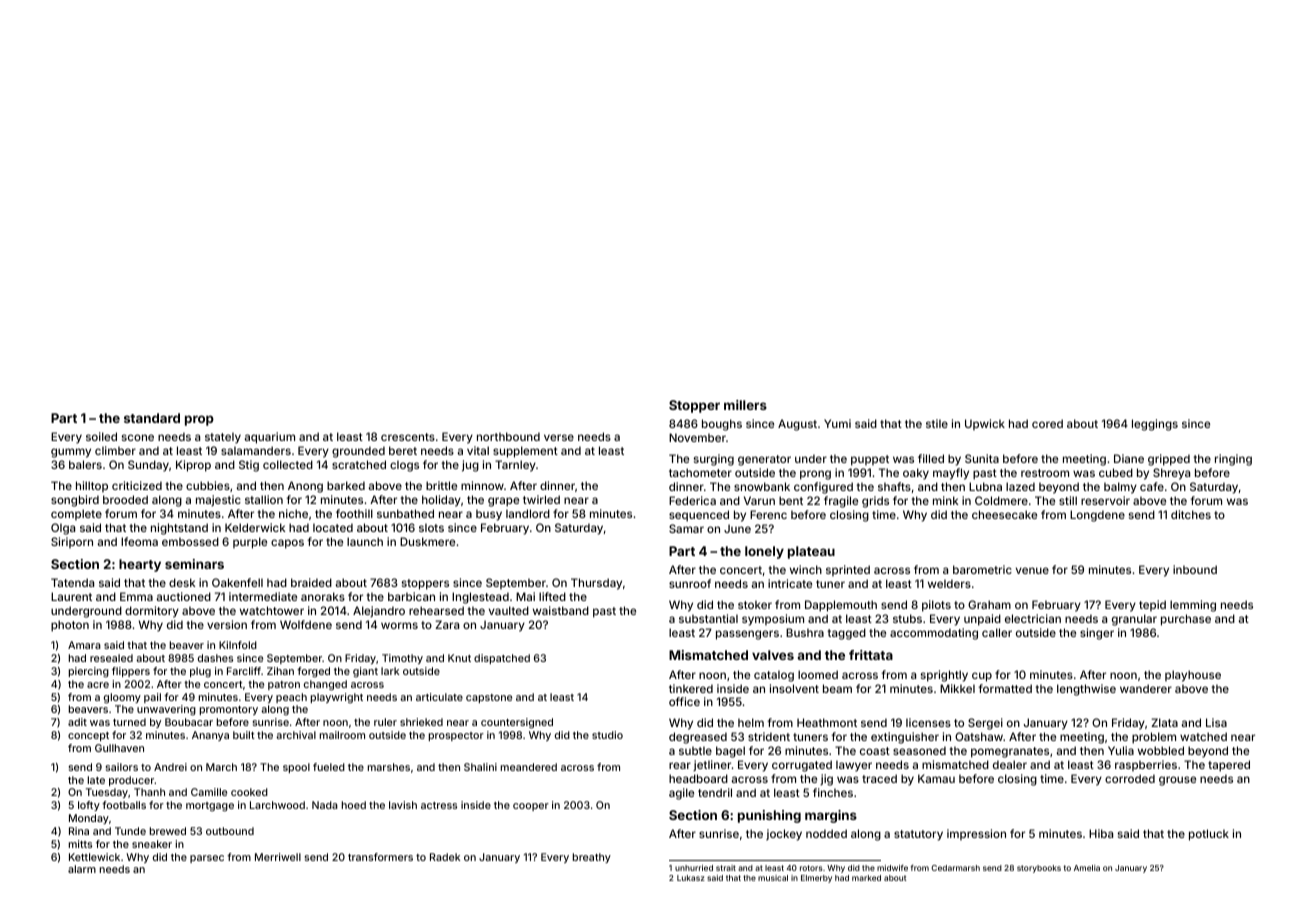 This screenshot has height=924, width=1308. What do you see at coordinates (726, 868) in the screenshot?
I see `strait` at bounding box center [726, 868].
